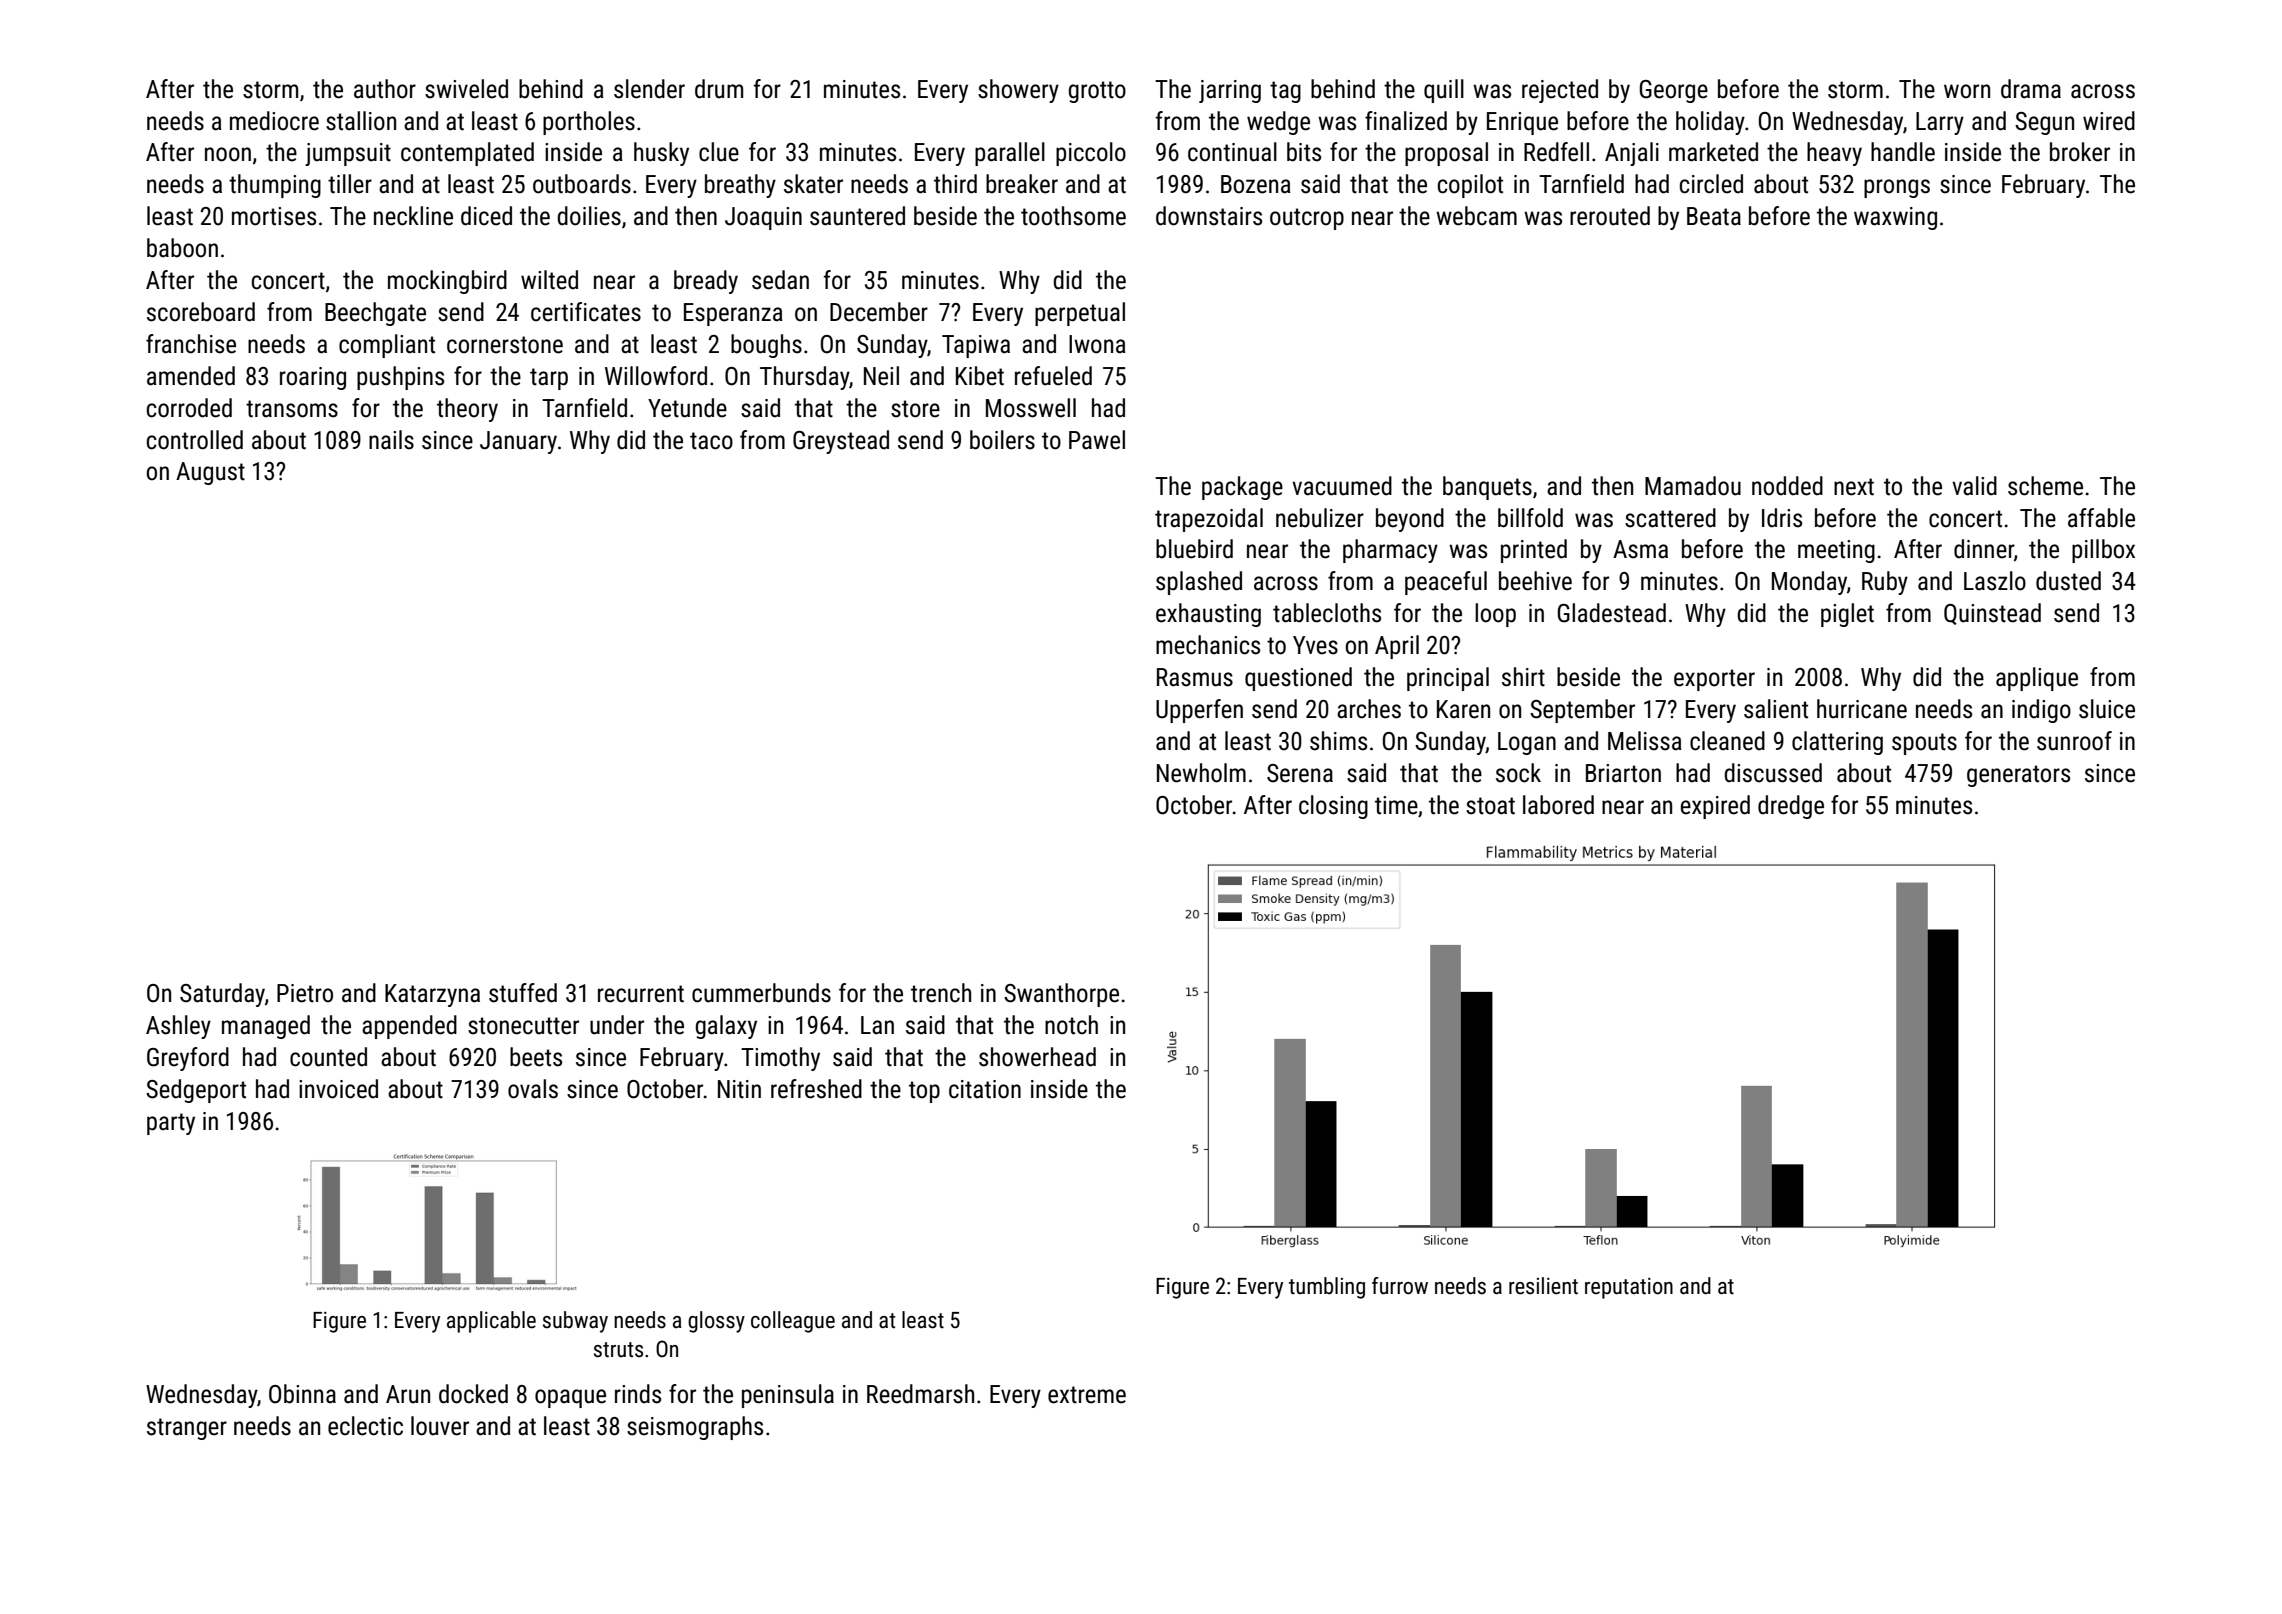 Image resolution: width=2282 pixels, height=1614 pixels. I want to click on reputation, so click(1629, 1288).
